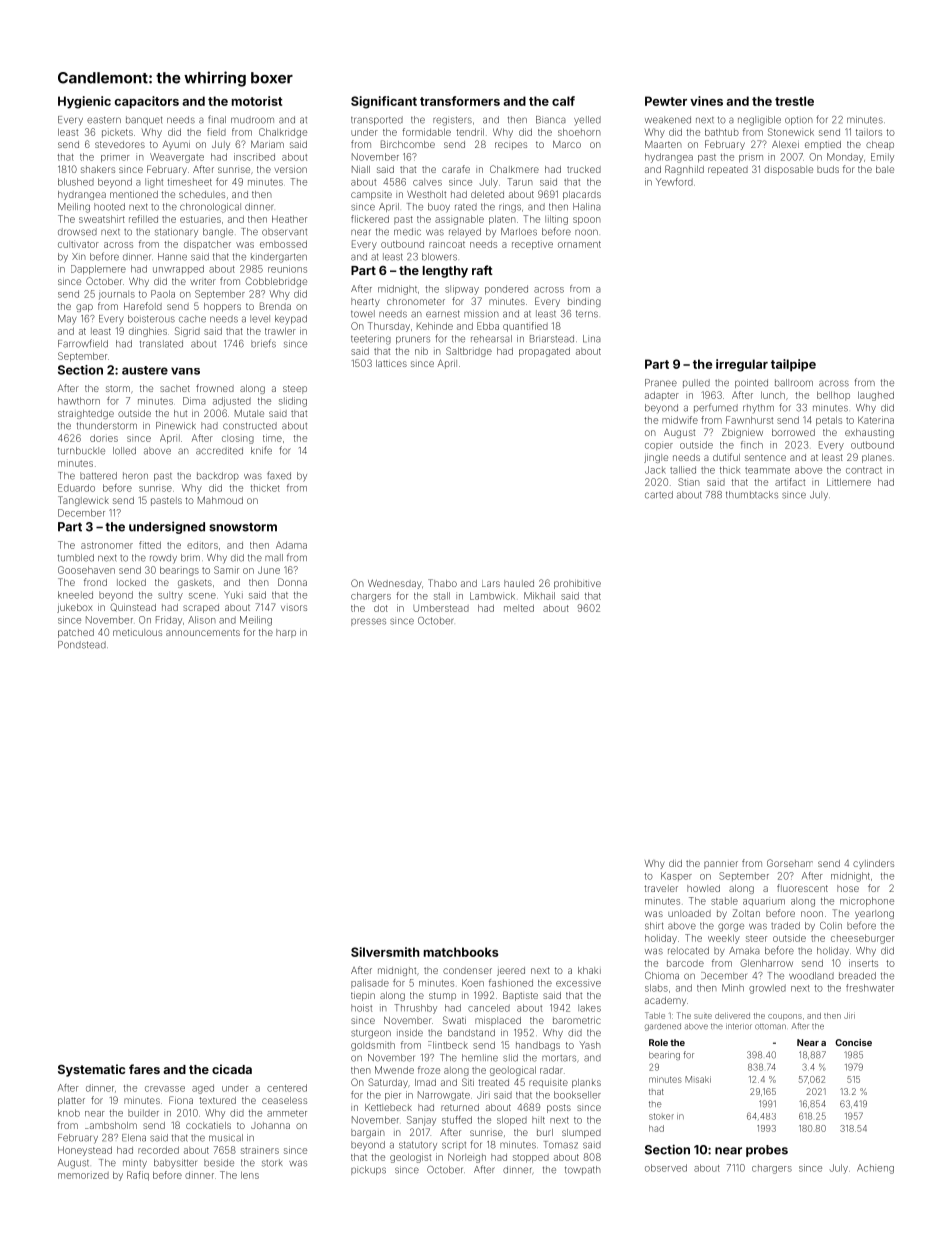 This screenshot has height=1233, width=952. What do you see at coordinates (531, 1158) in the screenshot?
I see `stopped` at bounding box center [531, 1158].
